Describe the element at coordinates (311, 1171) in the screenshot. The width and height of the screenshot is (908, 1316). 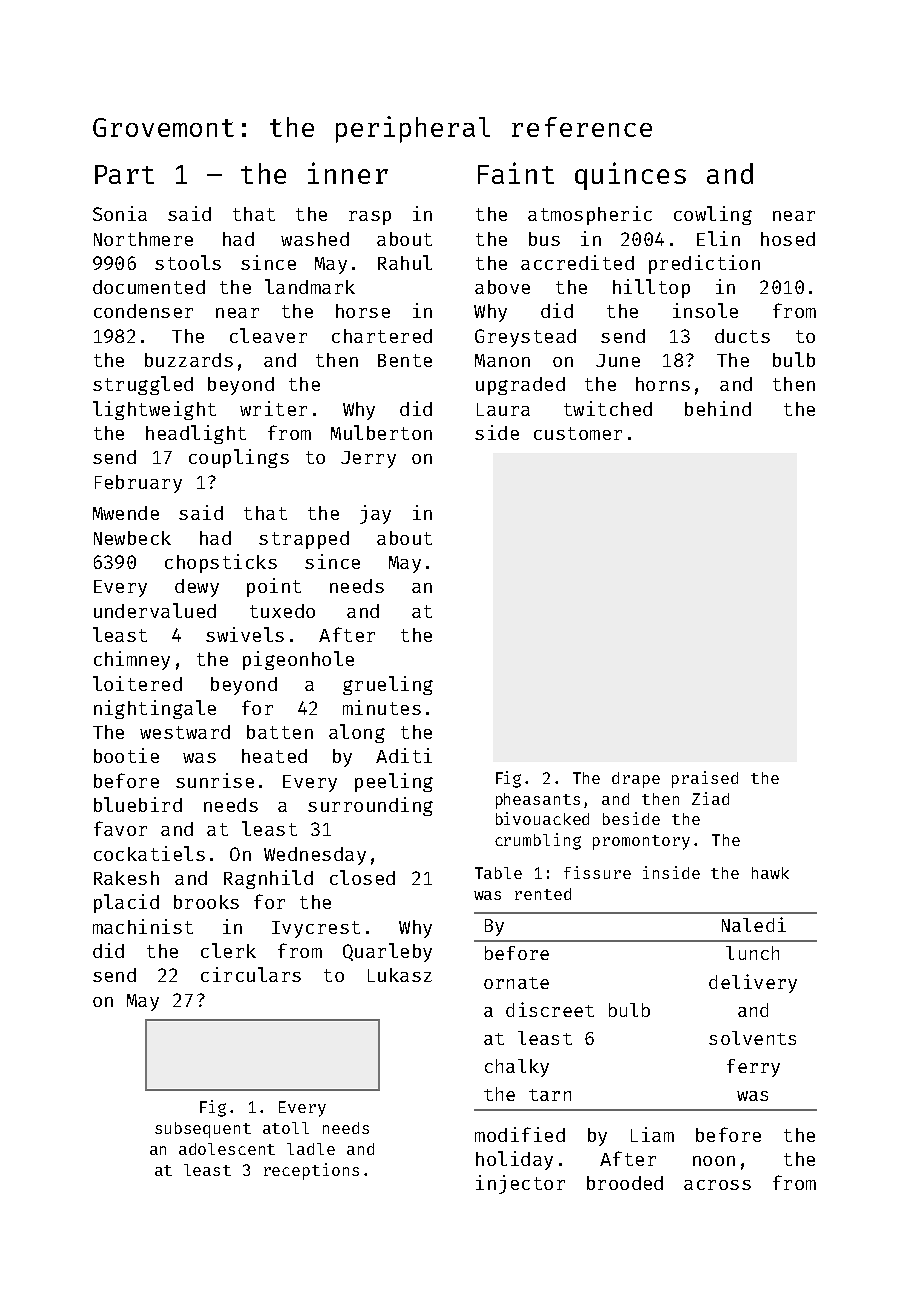
I see `receptions` at that location.
